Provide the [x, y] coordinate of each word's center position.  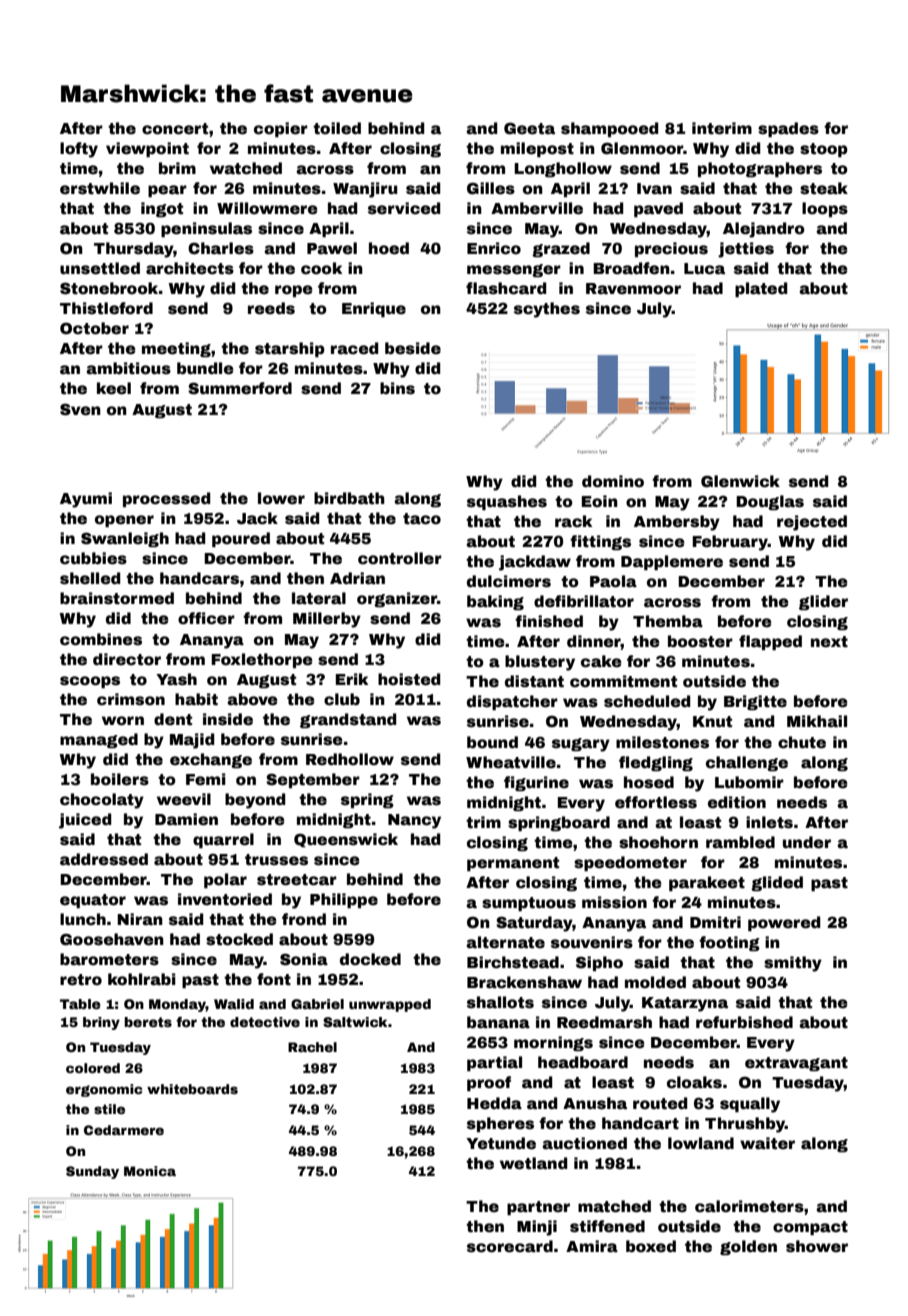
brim [177, 168]
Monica [150, 1171]
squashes [507, 502]
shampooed [610, 129]
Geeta [529, 128]
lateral [319, 598]
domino [613, 481]
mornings [553, 1043]
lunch [83, 919]
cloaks [694, 1082]
